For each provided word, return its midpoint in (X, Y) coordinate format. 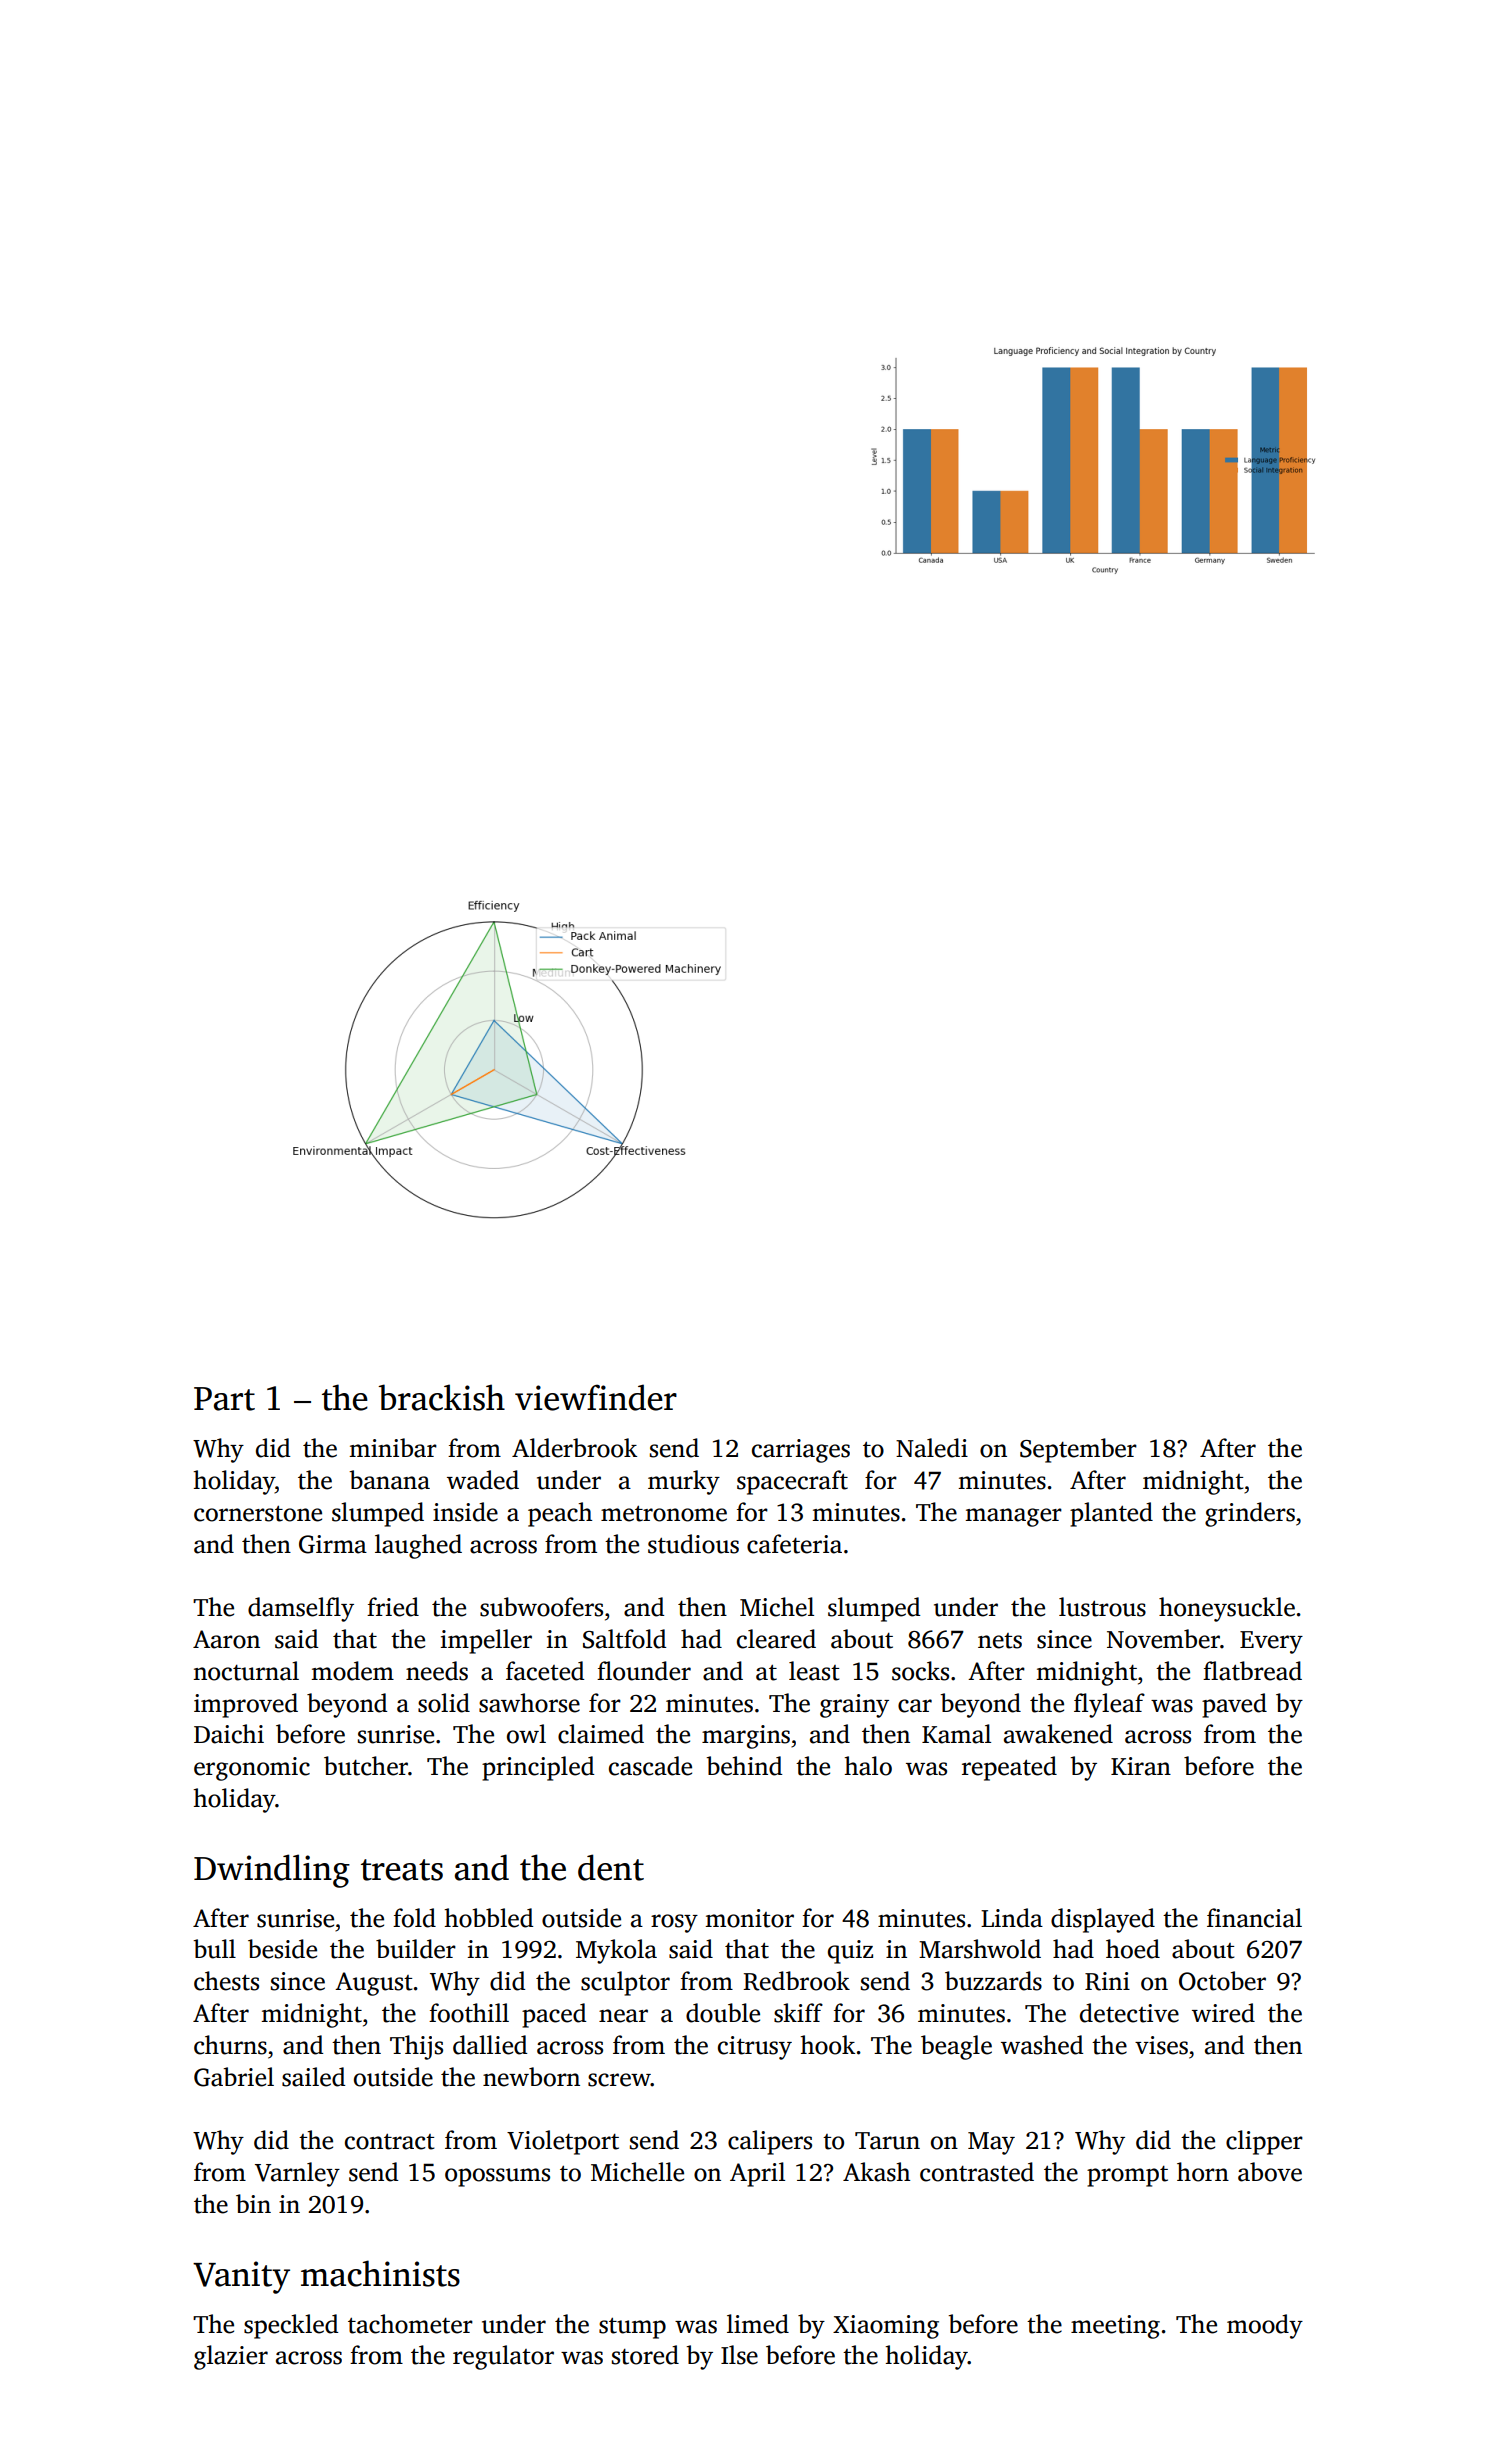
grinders (1250, 1514)
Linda (1012, 1918)
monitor (749, 1918)
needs (437, 1671)
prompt (1127, 2176)
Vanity (241, 2277)
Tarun (887, 2141)
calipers (770, 2142)
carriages (801, 1451)
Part (224, 1399)
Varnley (297, 2174)
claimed (601, 1734)
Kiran (1141, 1766)
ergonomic (252, 1769)
